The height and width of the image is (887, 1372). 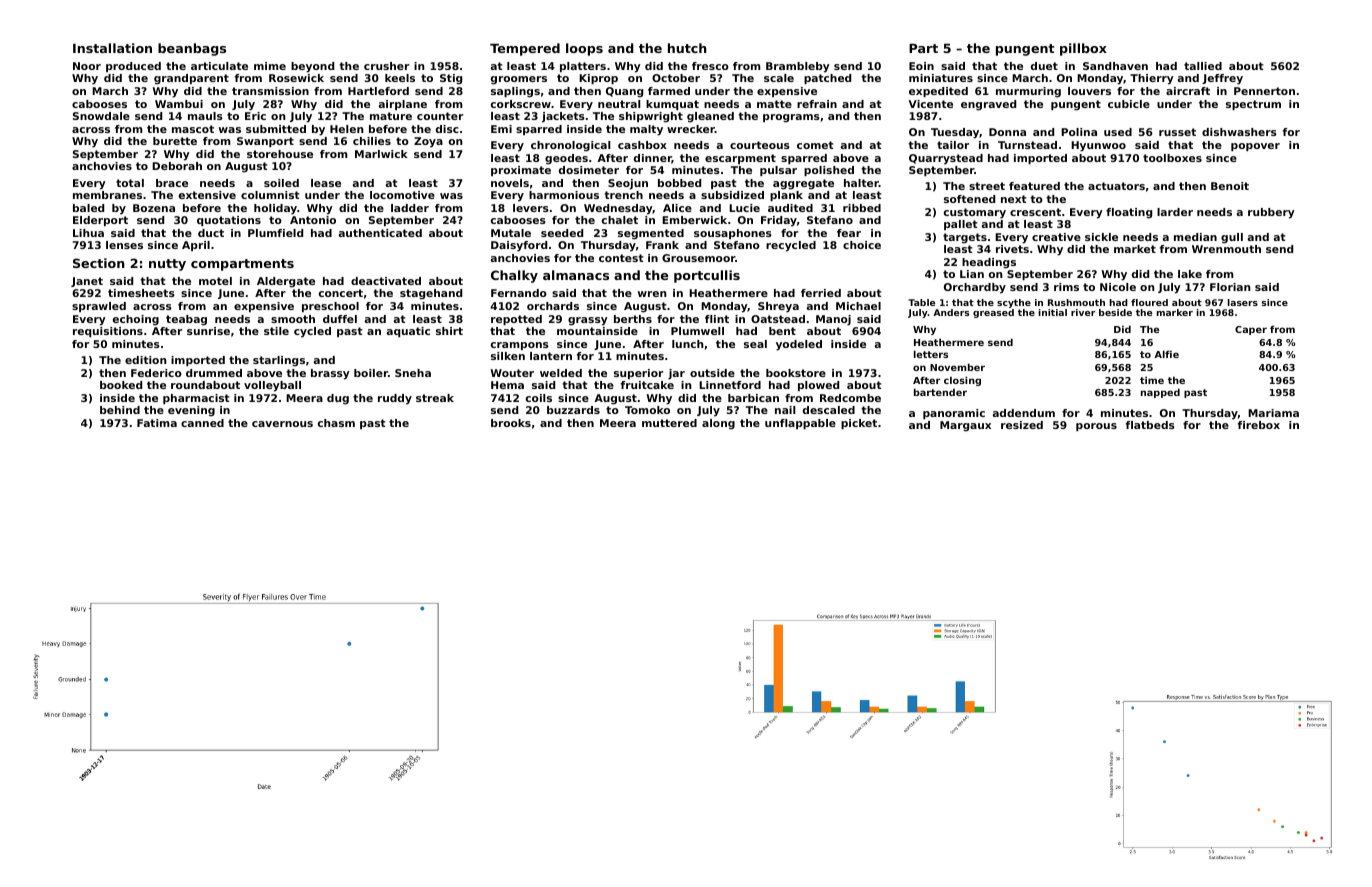 I want to click on gull, so click(x=1232, y=238).
